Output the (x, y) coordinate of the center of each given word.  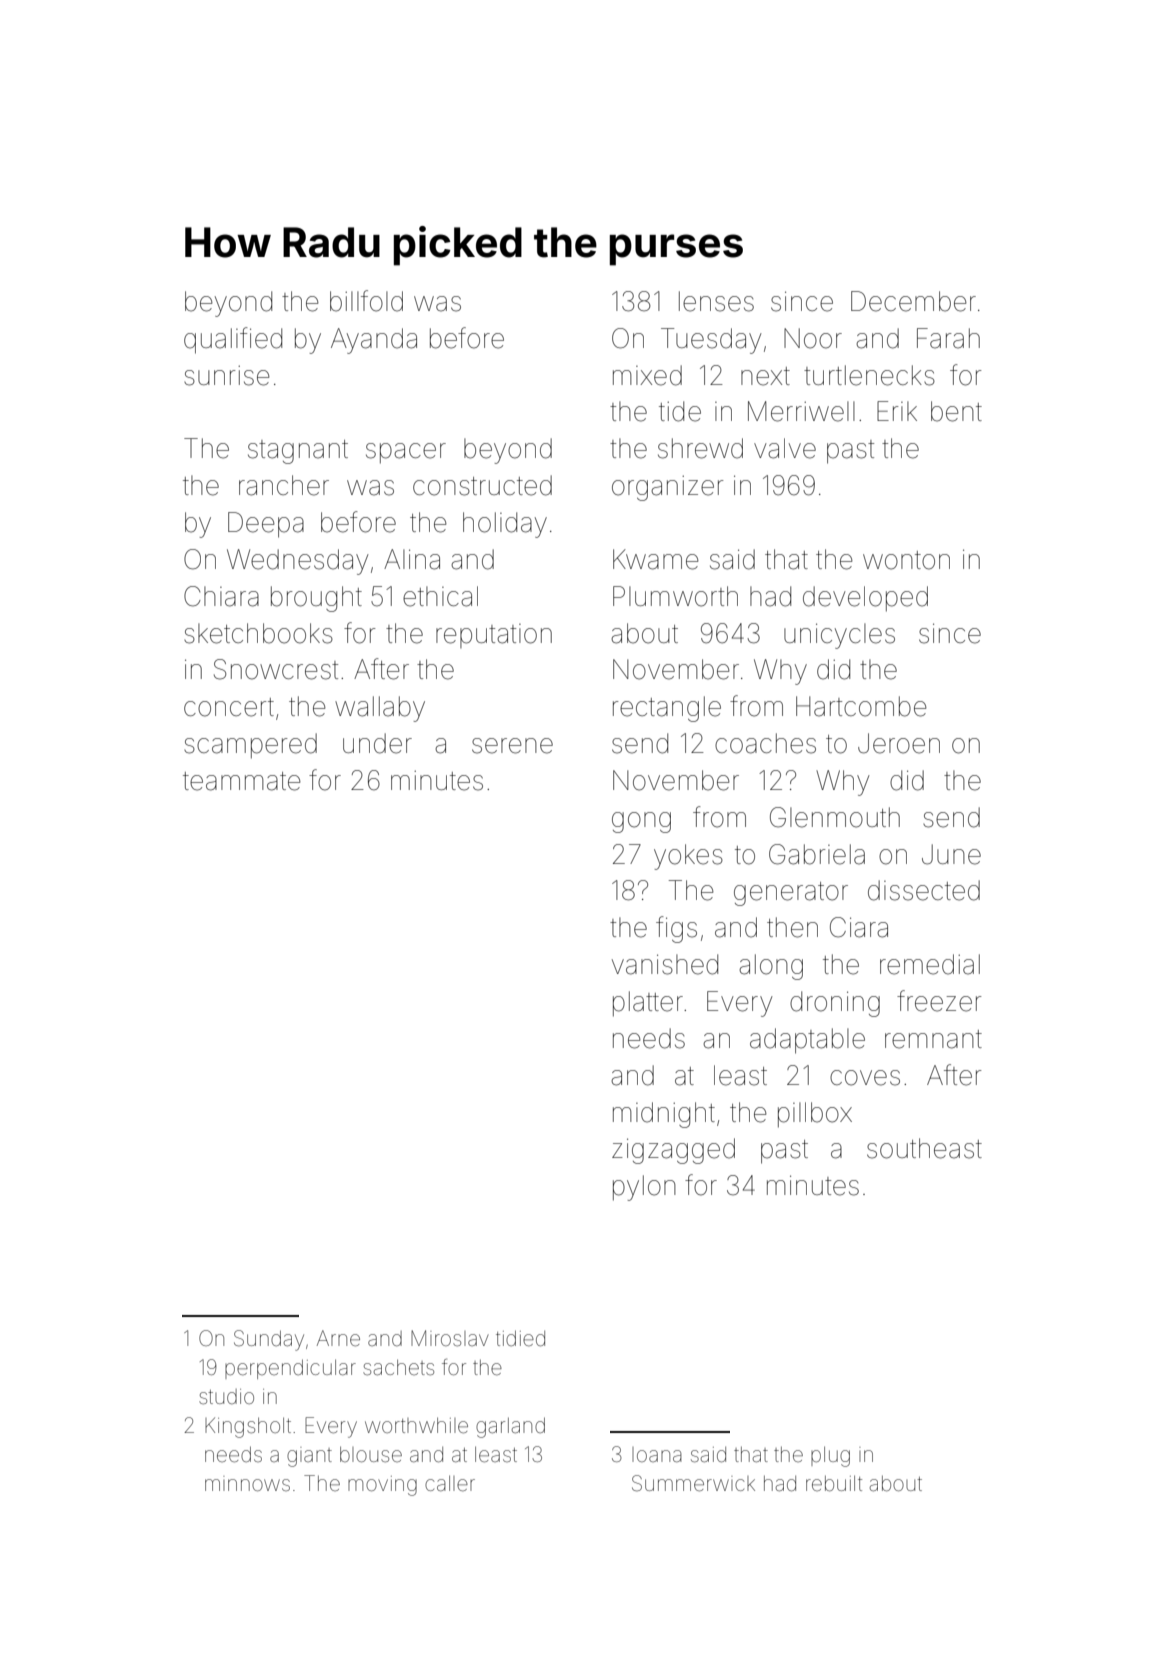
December (913, 301)
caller (450, 1483)
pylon (644, 1188)
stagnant (298, 452)
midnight (664, 1115)
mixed (647, 375)
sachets (398, 1367)
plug (830, 1456)
